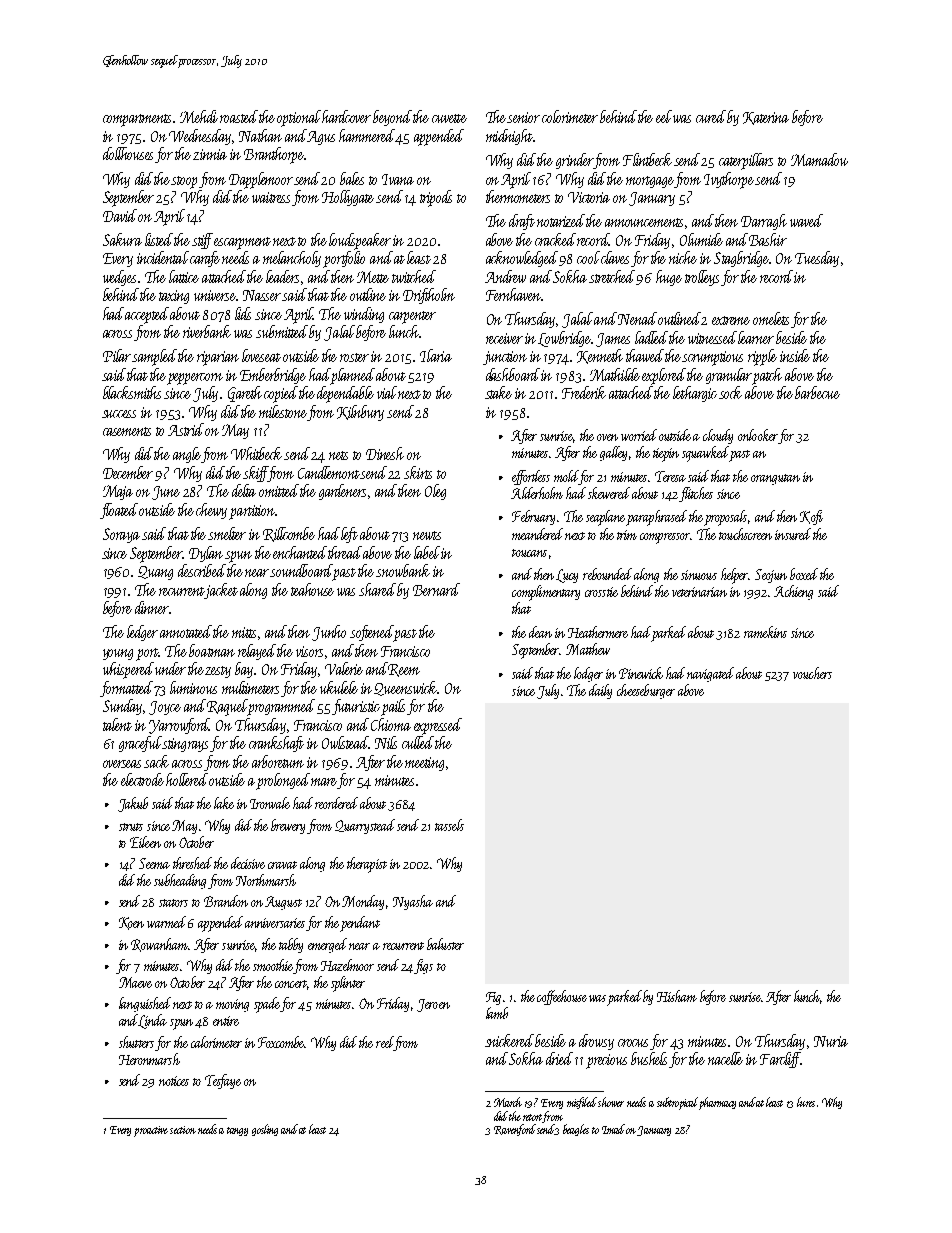 Image resolution: width=952 pixels, height=1233 pixels. What do you see at coordinates (131, 827) in the page?
I see `struts` at bounding box center [131, 827].
